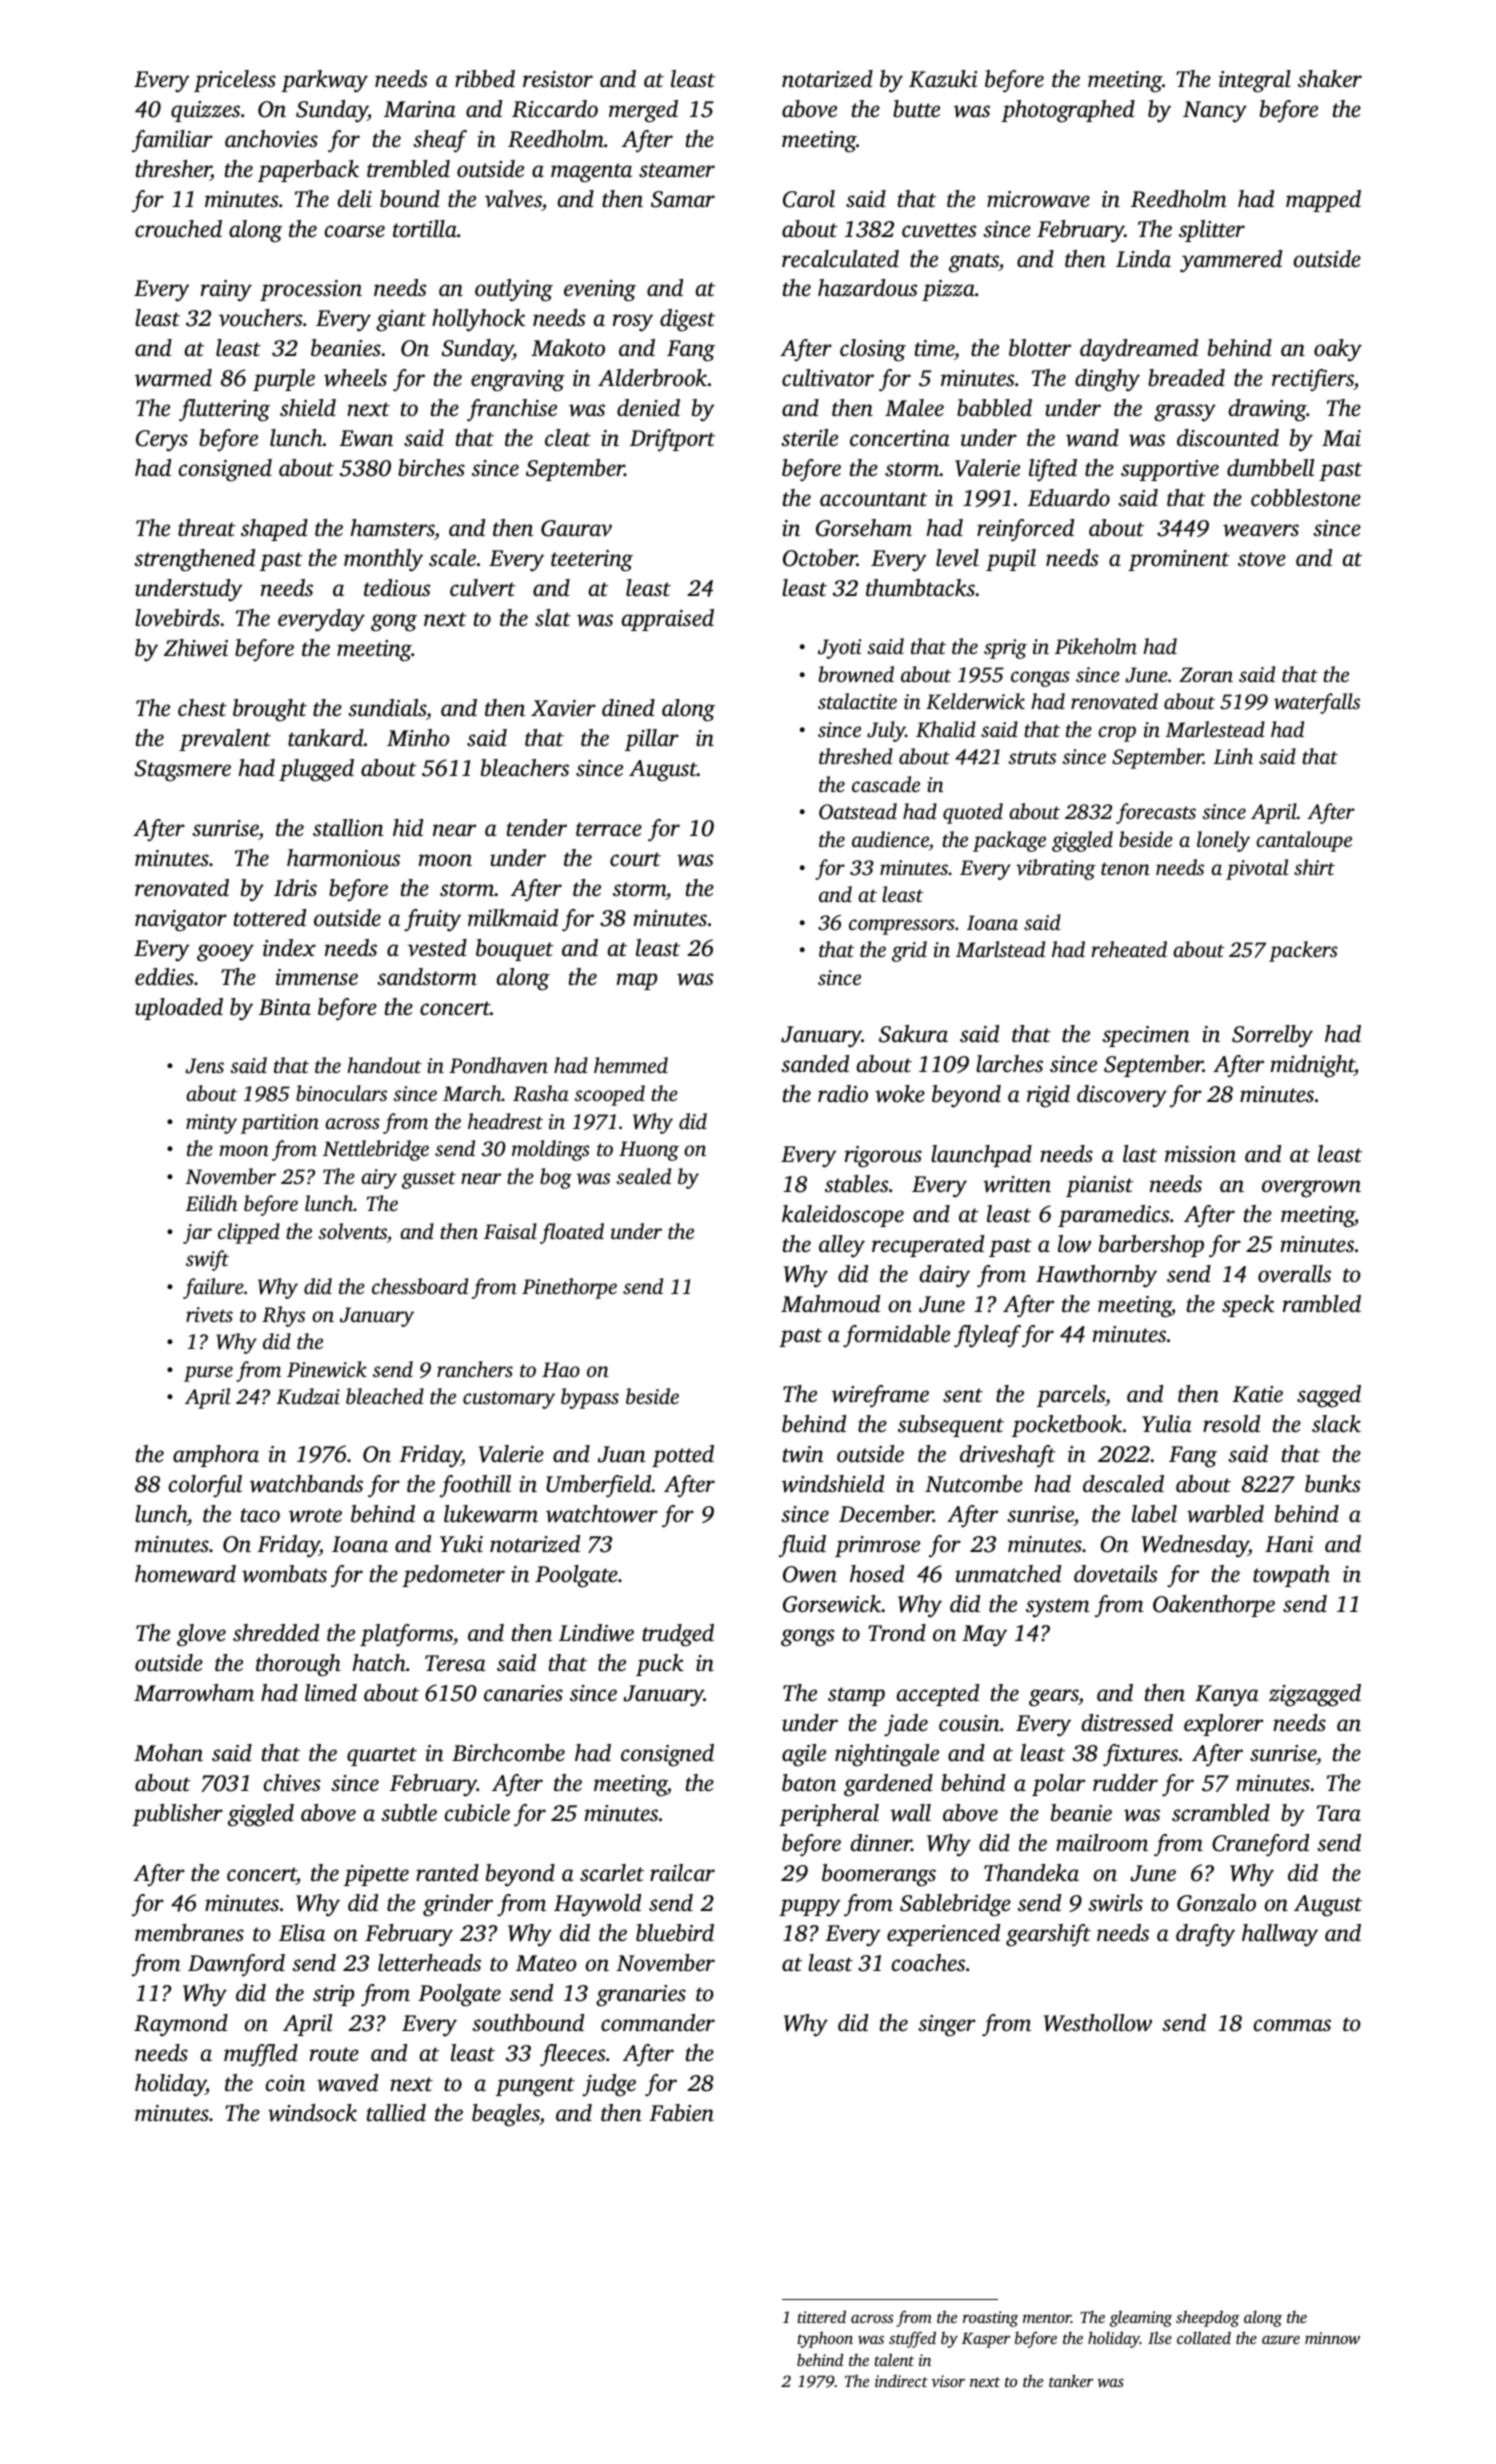 The height and width of the screenshot is (2464, 1496). What do you see at coordinates (825, 2339) in the screenshot?
I see `typhoon` at bounding box center [825, 2339].
